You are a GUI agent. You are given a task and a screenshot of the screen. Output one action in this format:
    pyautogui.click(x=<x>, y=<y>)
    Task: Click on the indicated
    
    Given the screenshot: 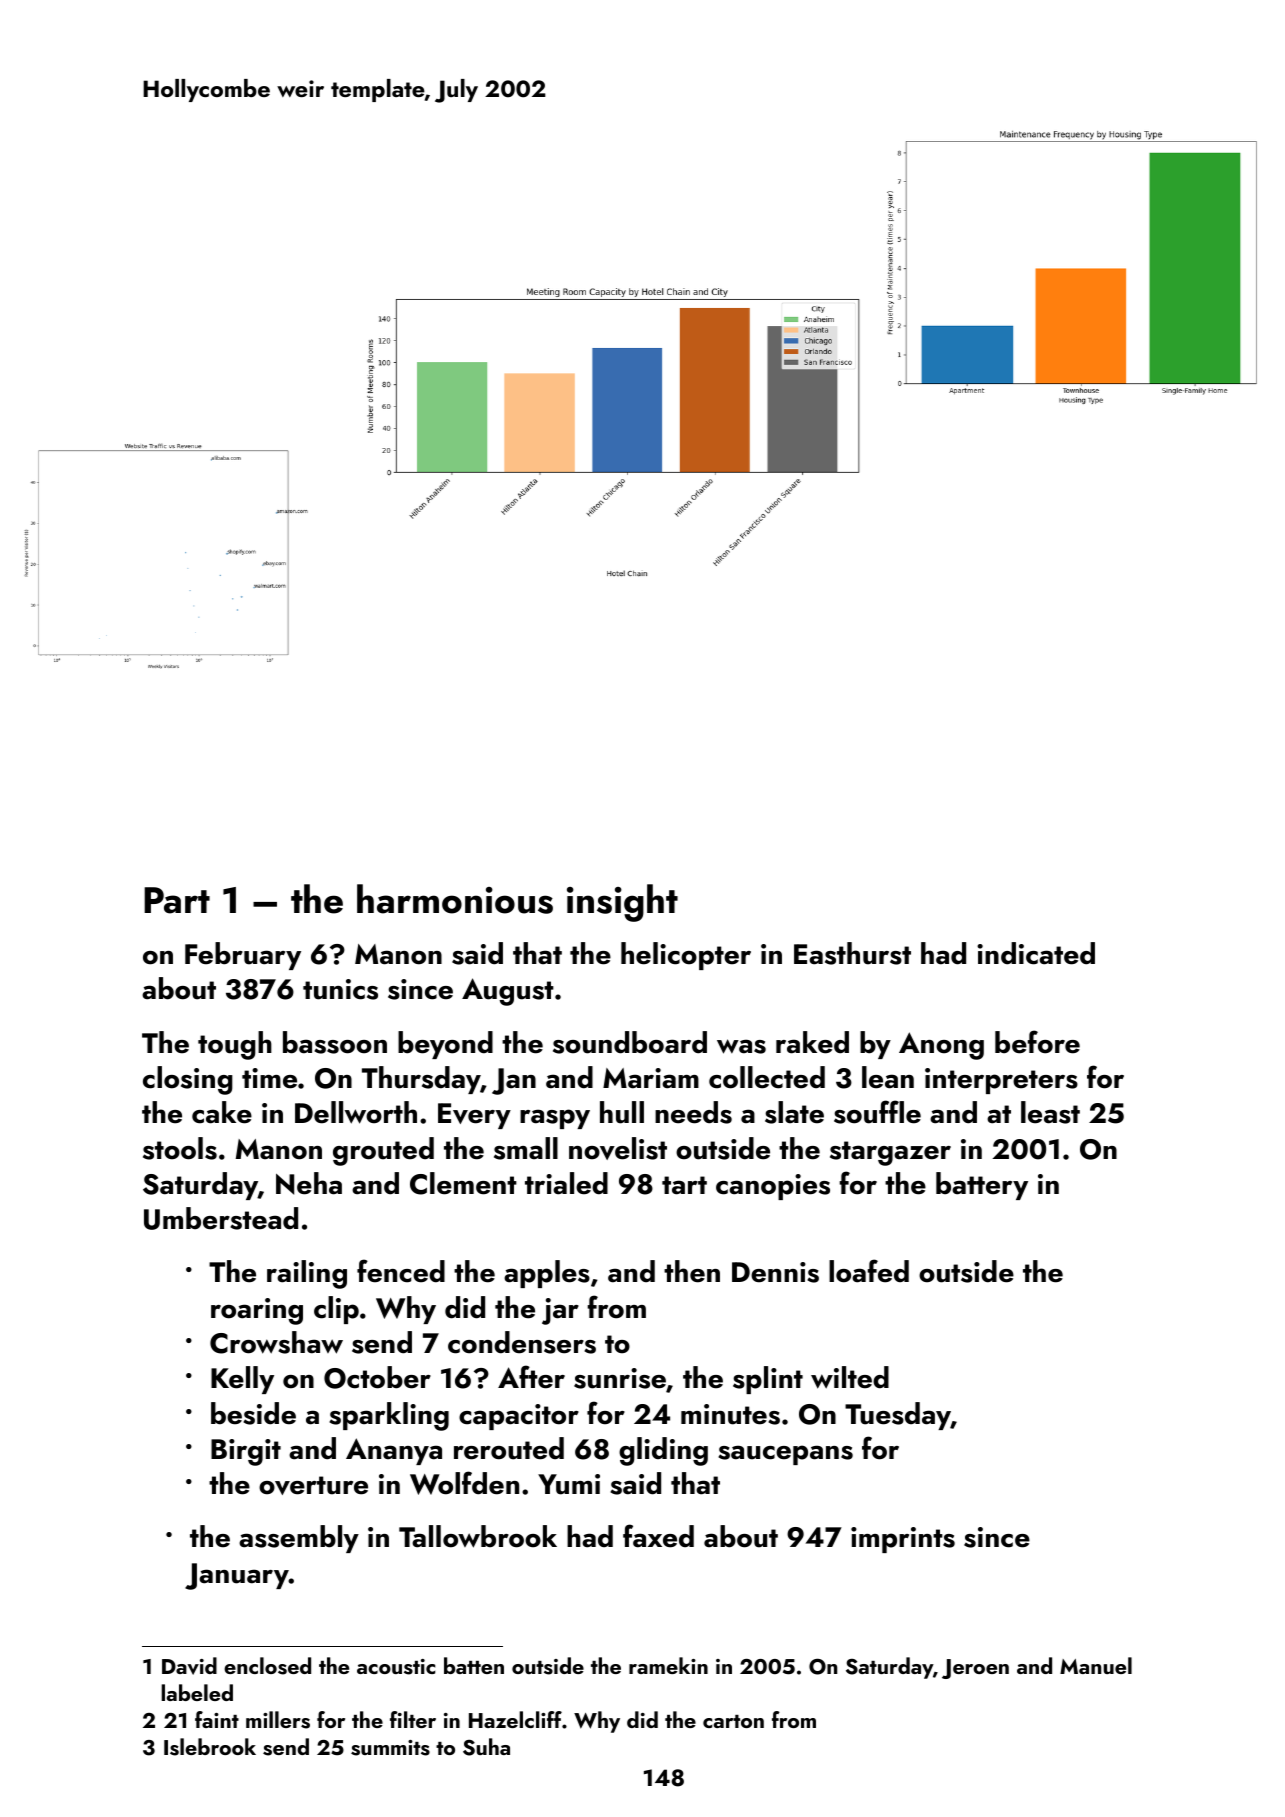 What is the action you would take?
    pyautogui.click(x=1036, y=953)
